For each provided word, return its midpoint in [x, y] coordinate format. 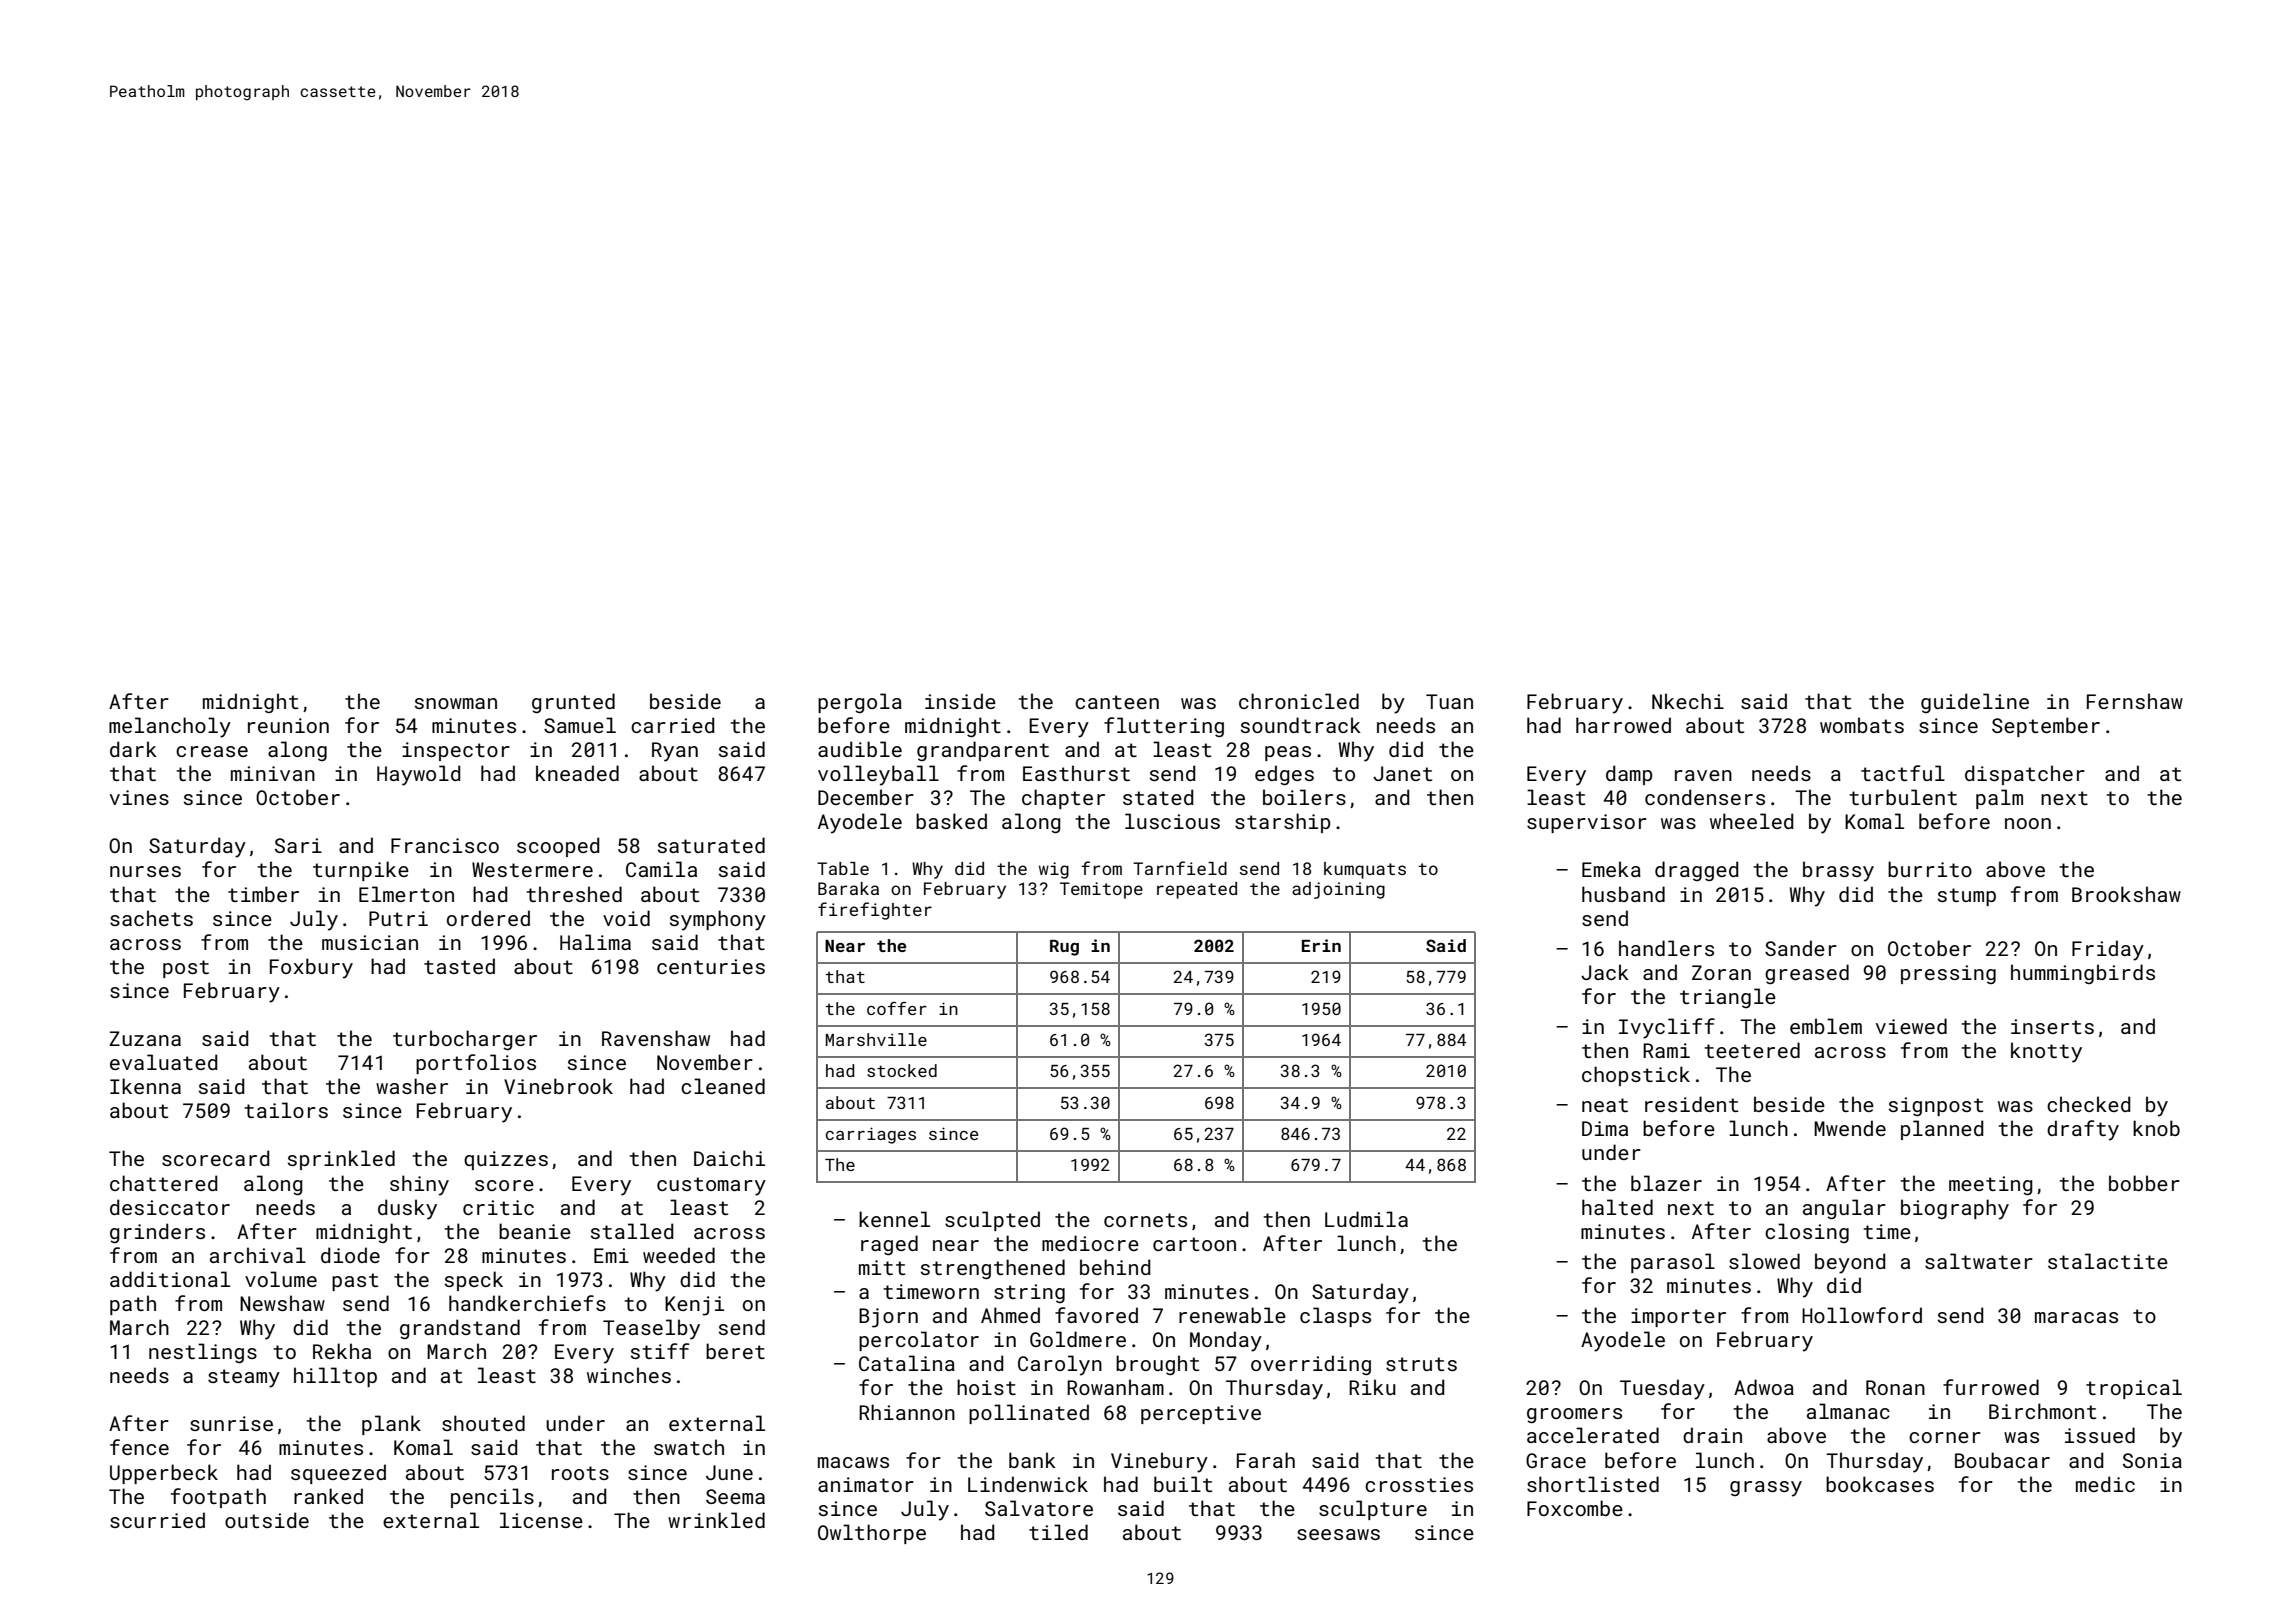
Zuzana [145, 1038]
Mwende [1850, 1128]
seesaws [1338, 1534]
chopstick [1636, 1076]
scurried [157, 1520]
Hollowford [1862, 1315]
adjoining [1338, 890]
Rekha [342, 1351]
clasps [1335, 1317]
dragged [1697, 871]
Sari [298, 845]
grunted [573, 703]
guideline [1975, 703]
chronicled [1299, 701]
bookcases [1880, 1484]
